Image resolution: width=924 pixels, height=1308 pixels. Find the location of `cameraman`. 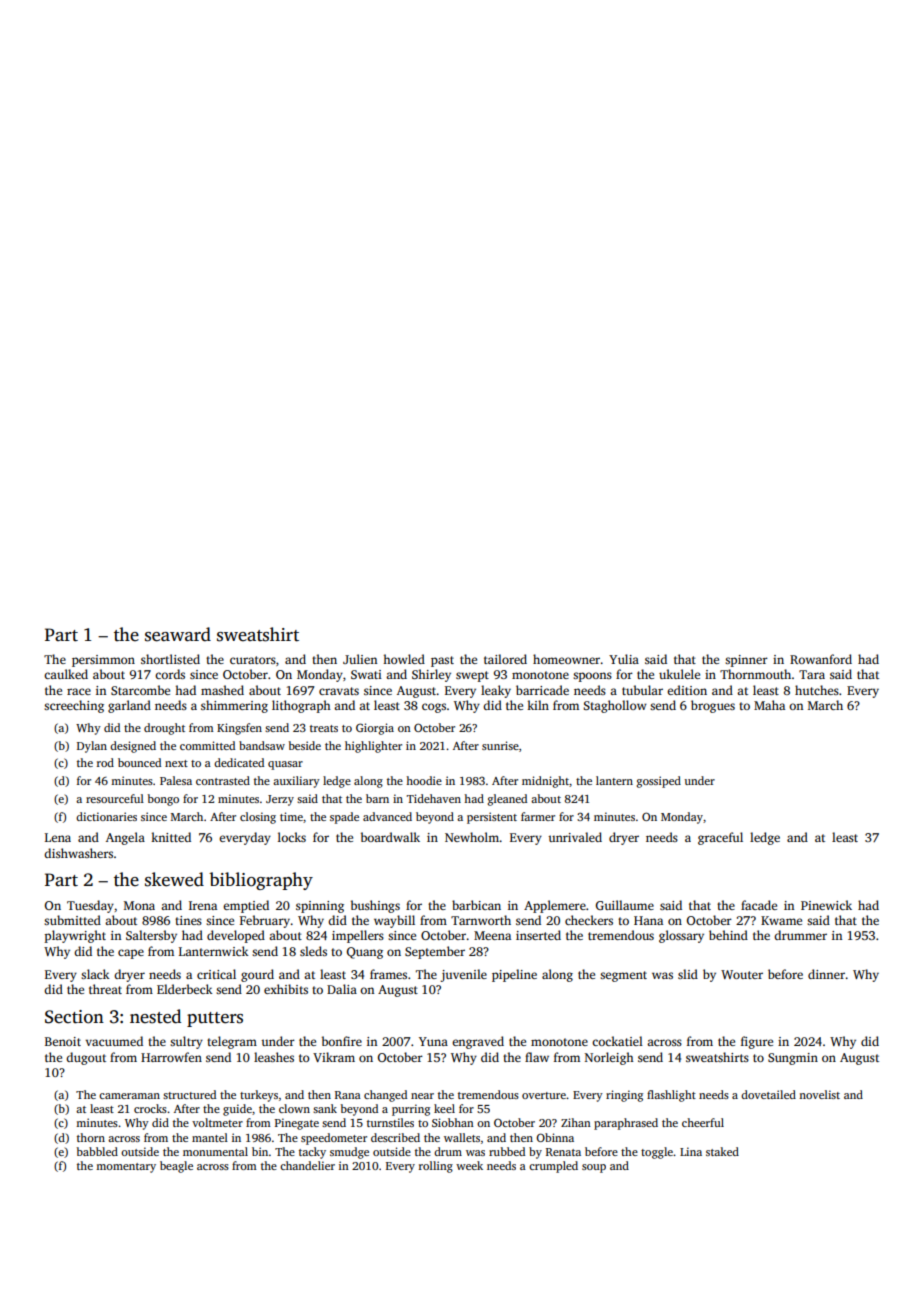

cameraman is located at coordinates (129, 1096).
